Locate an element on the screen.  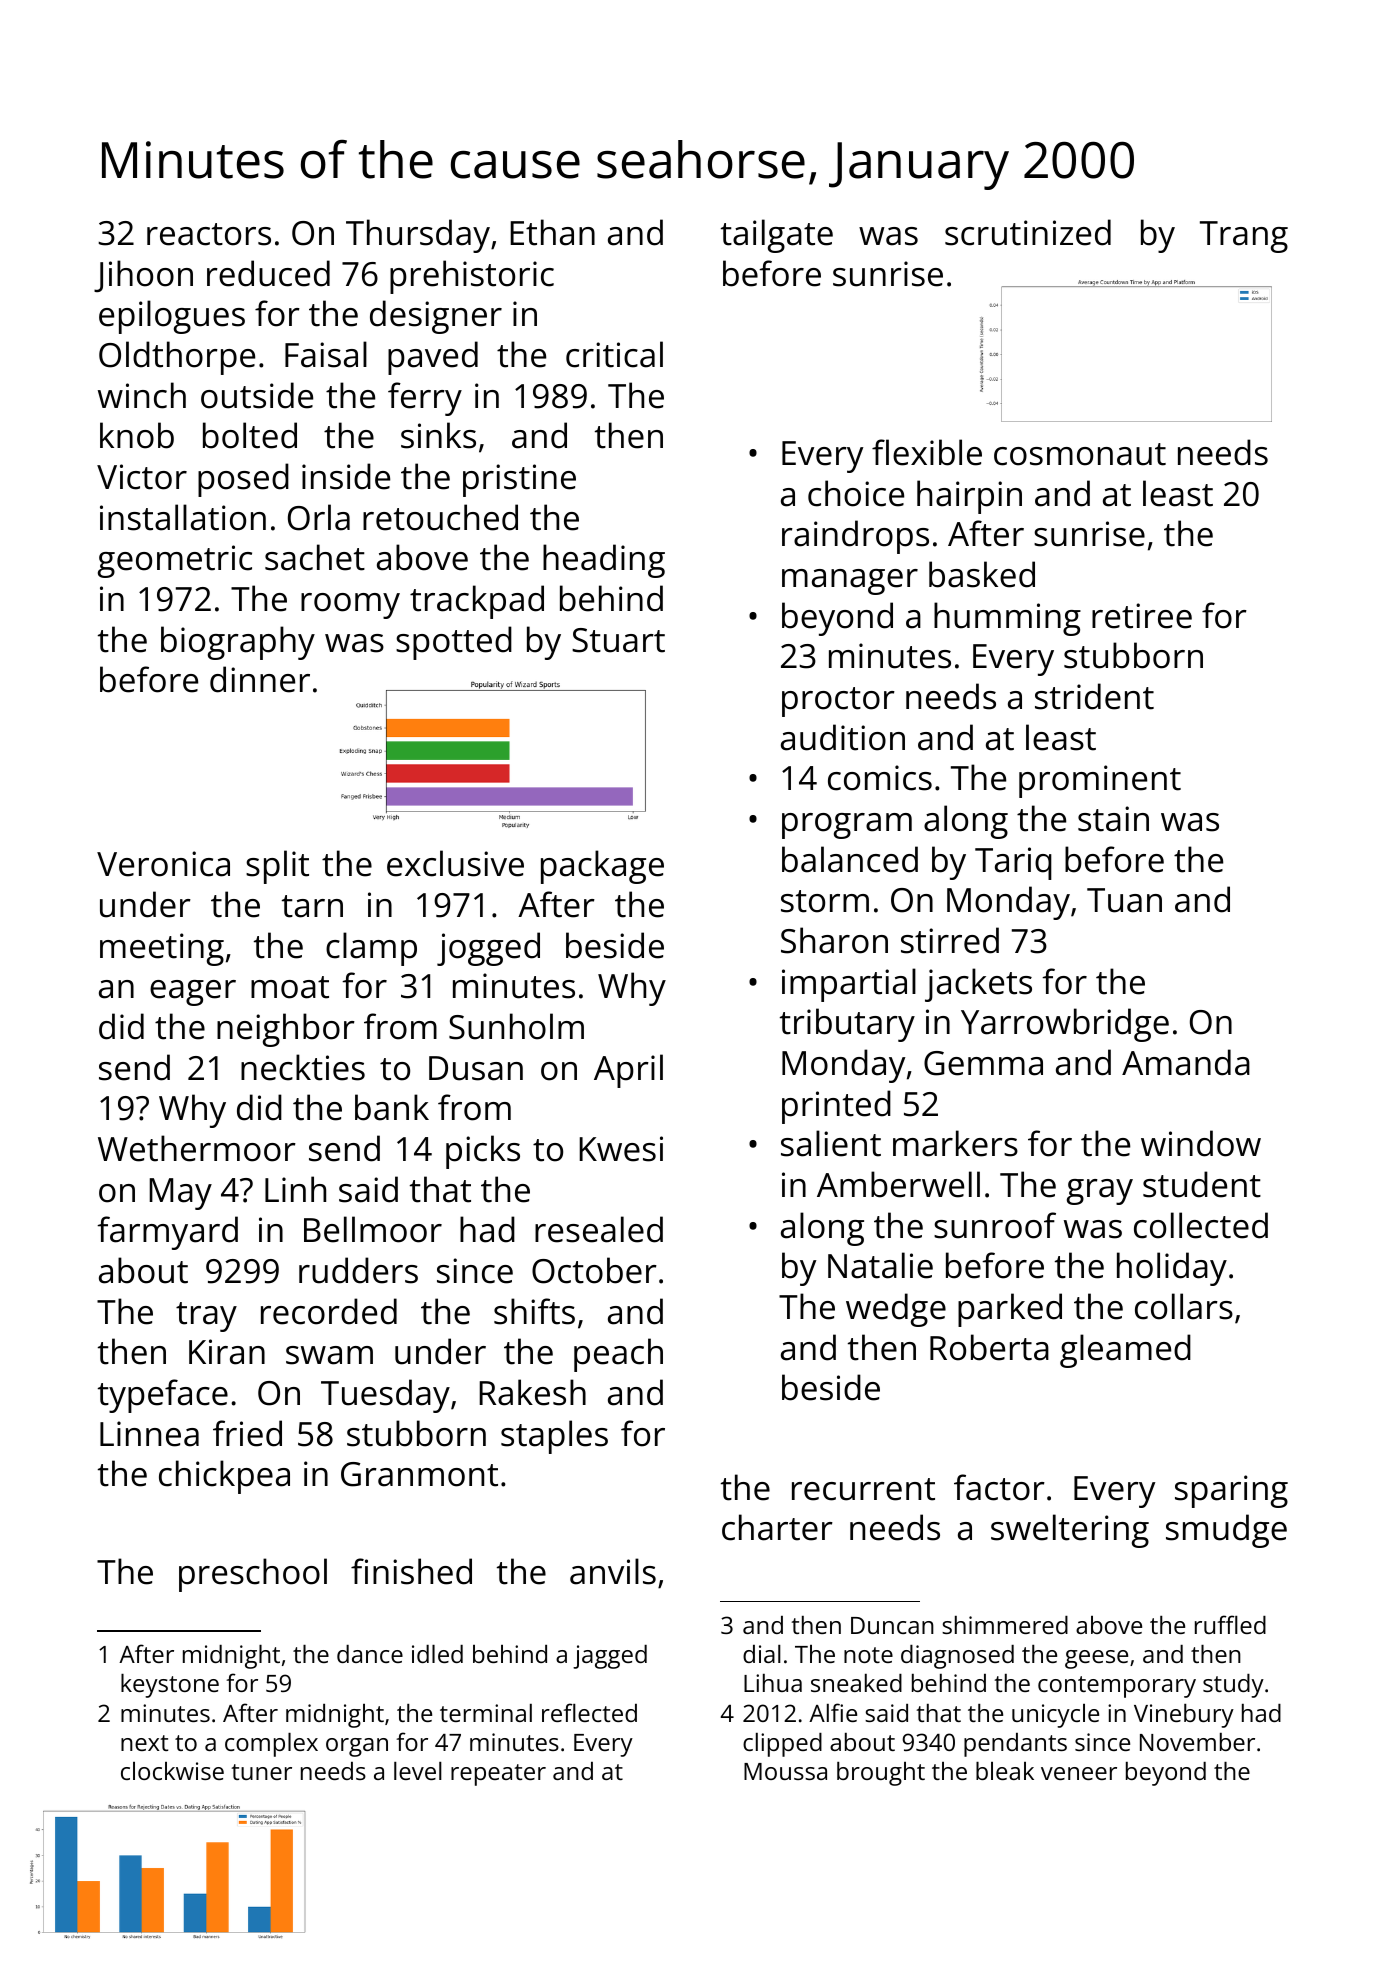
collected is located at coordinates (1201, 1225).
